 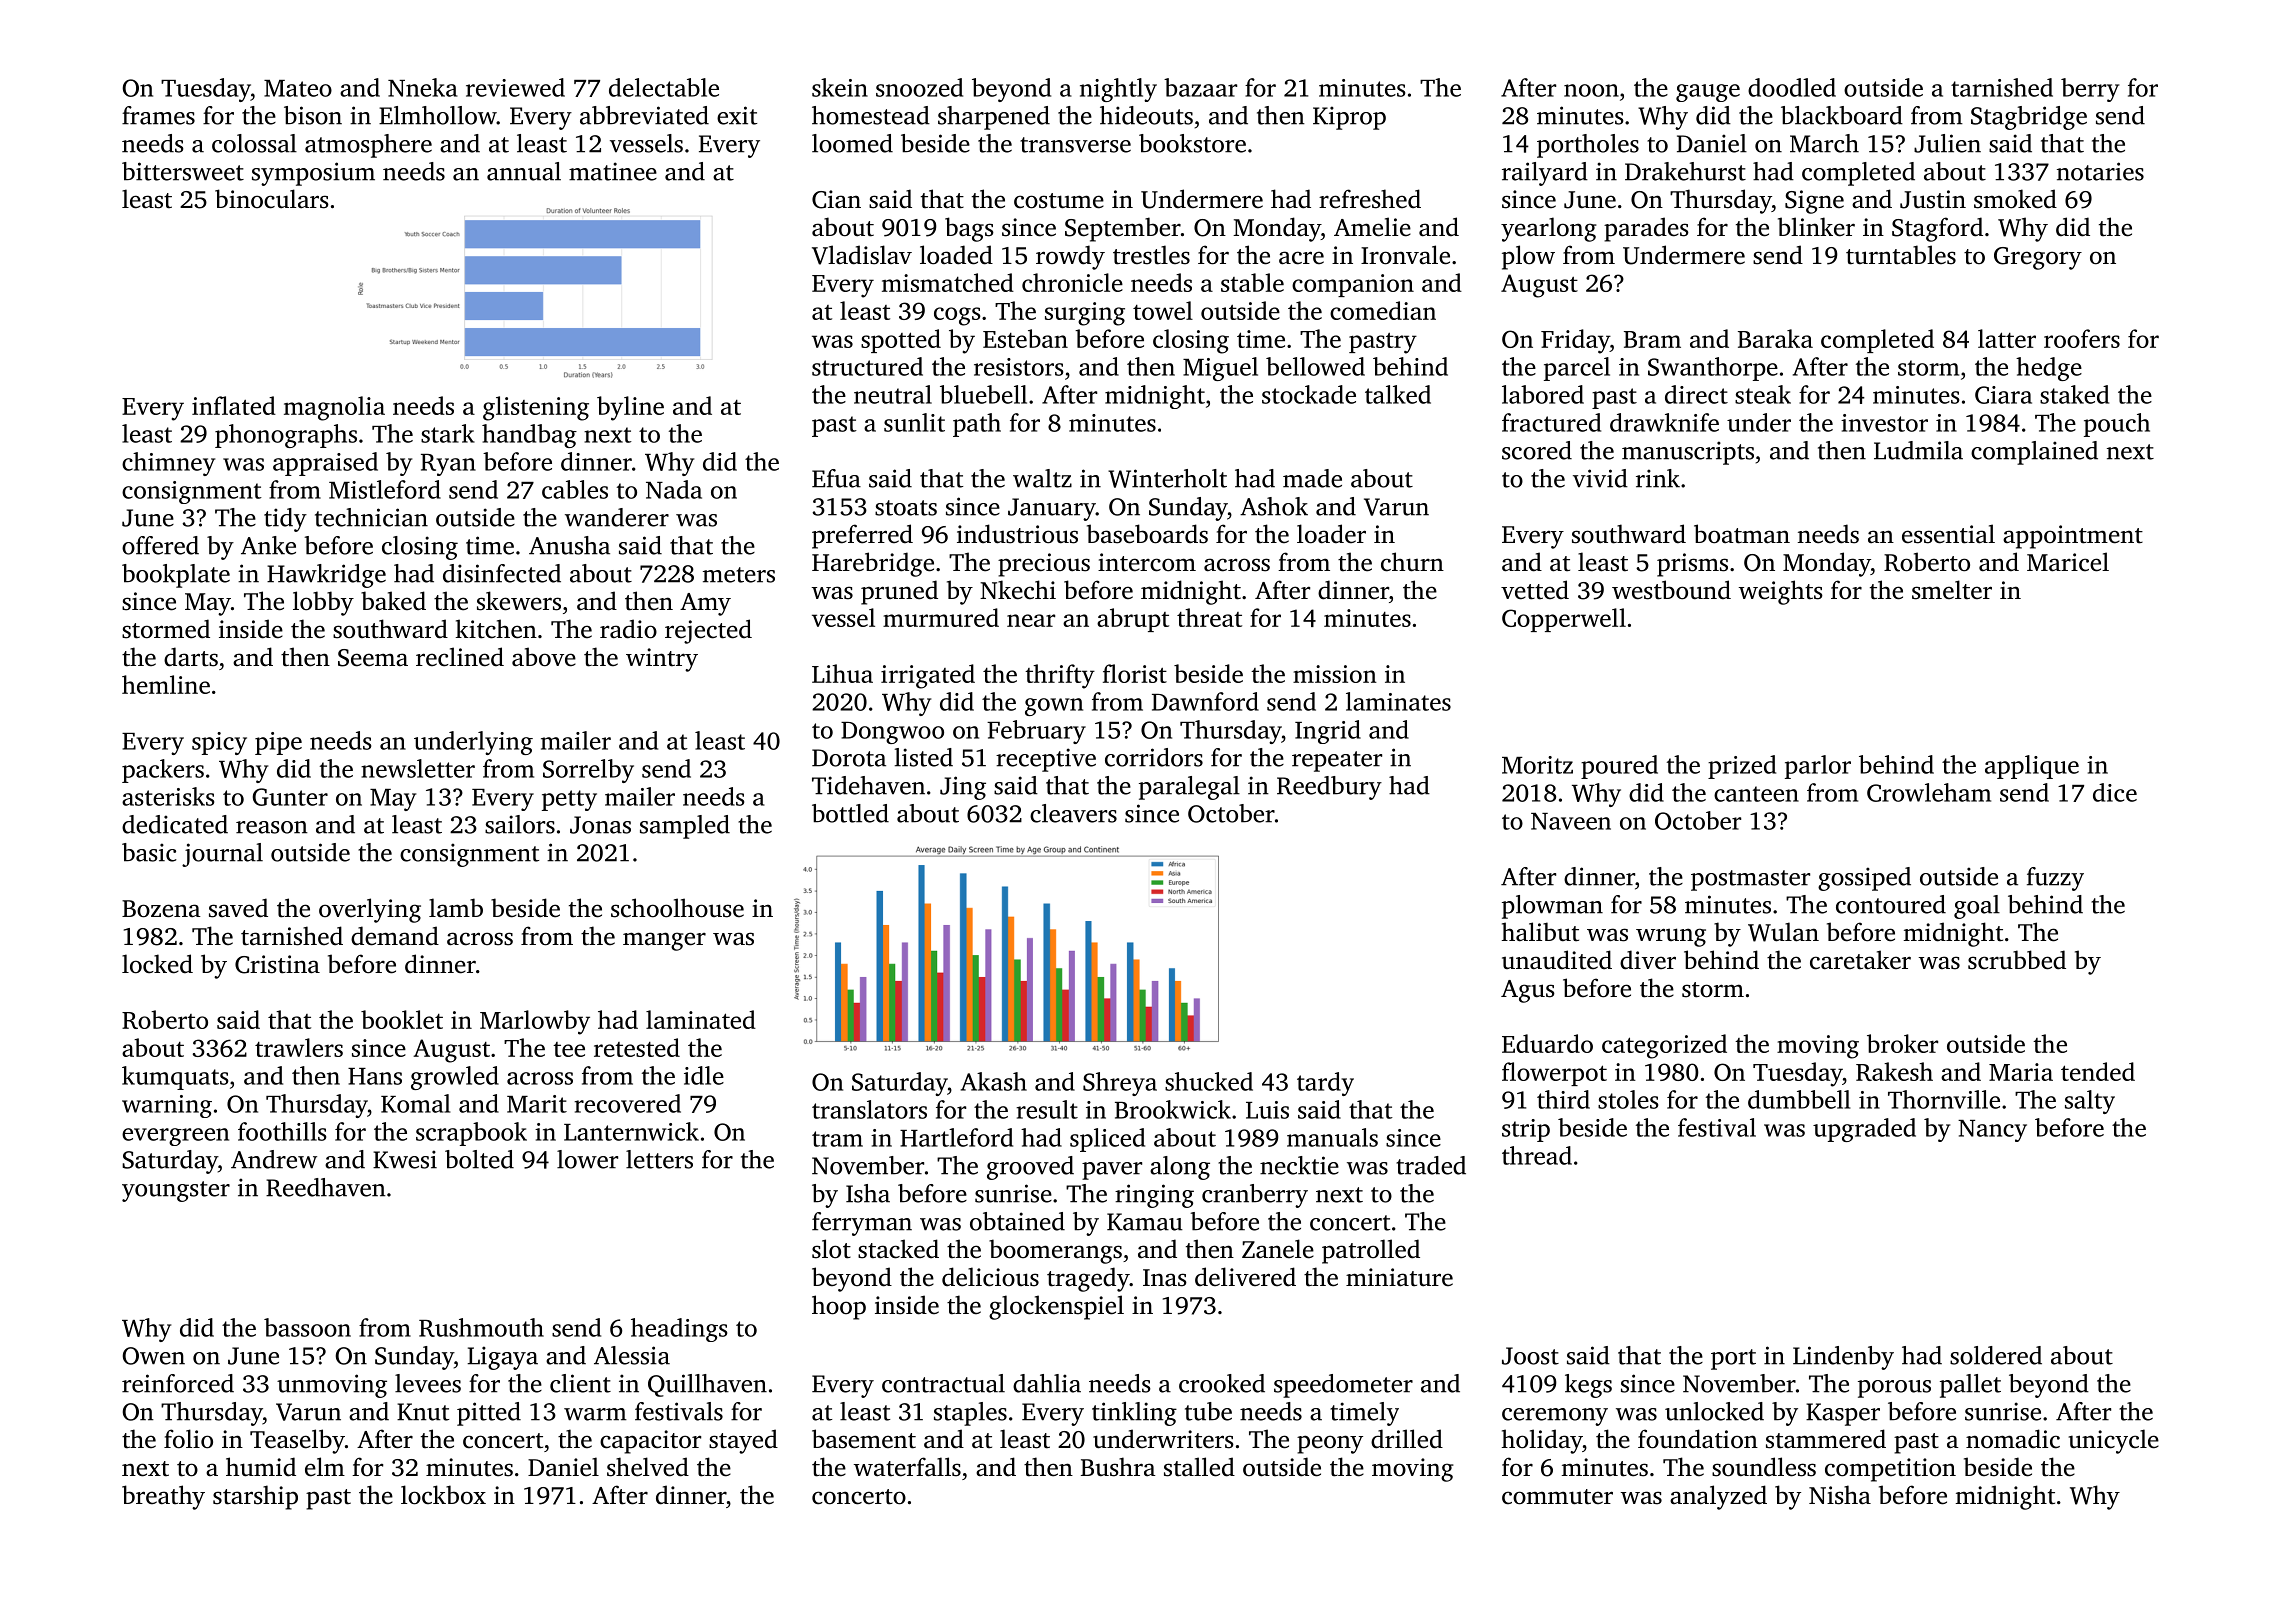 I want to click on frames, so click(x=158, y=115).
